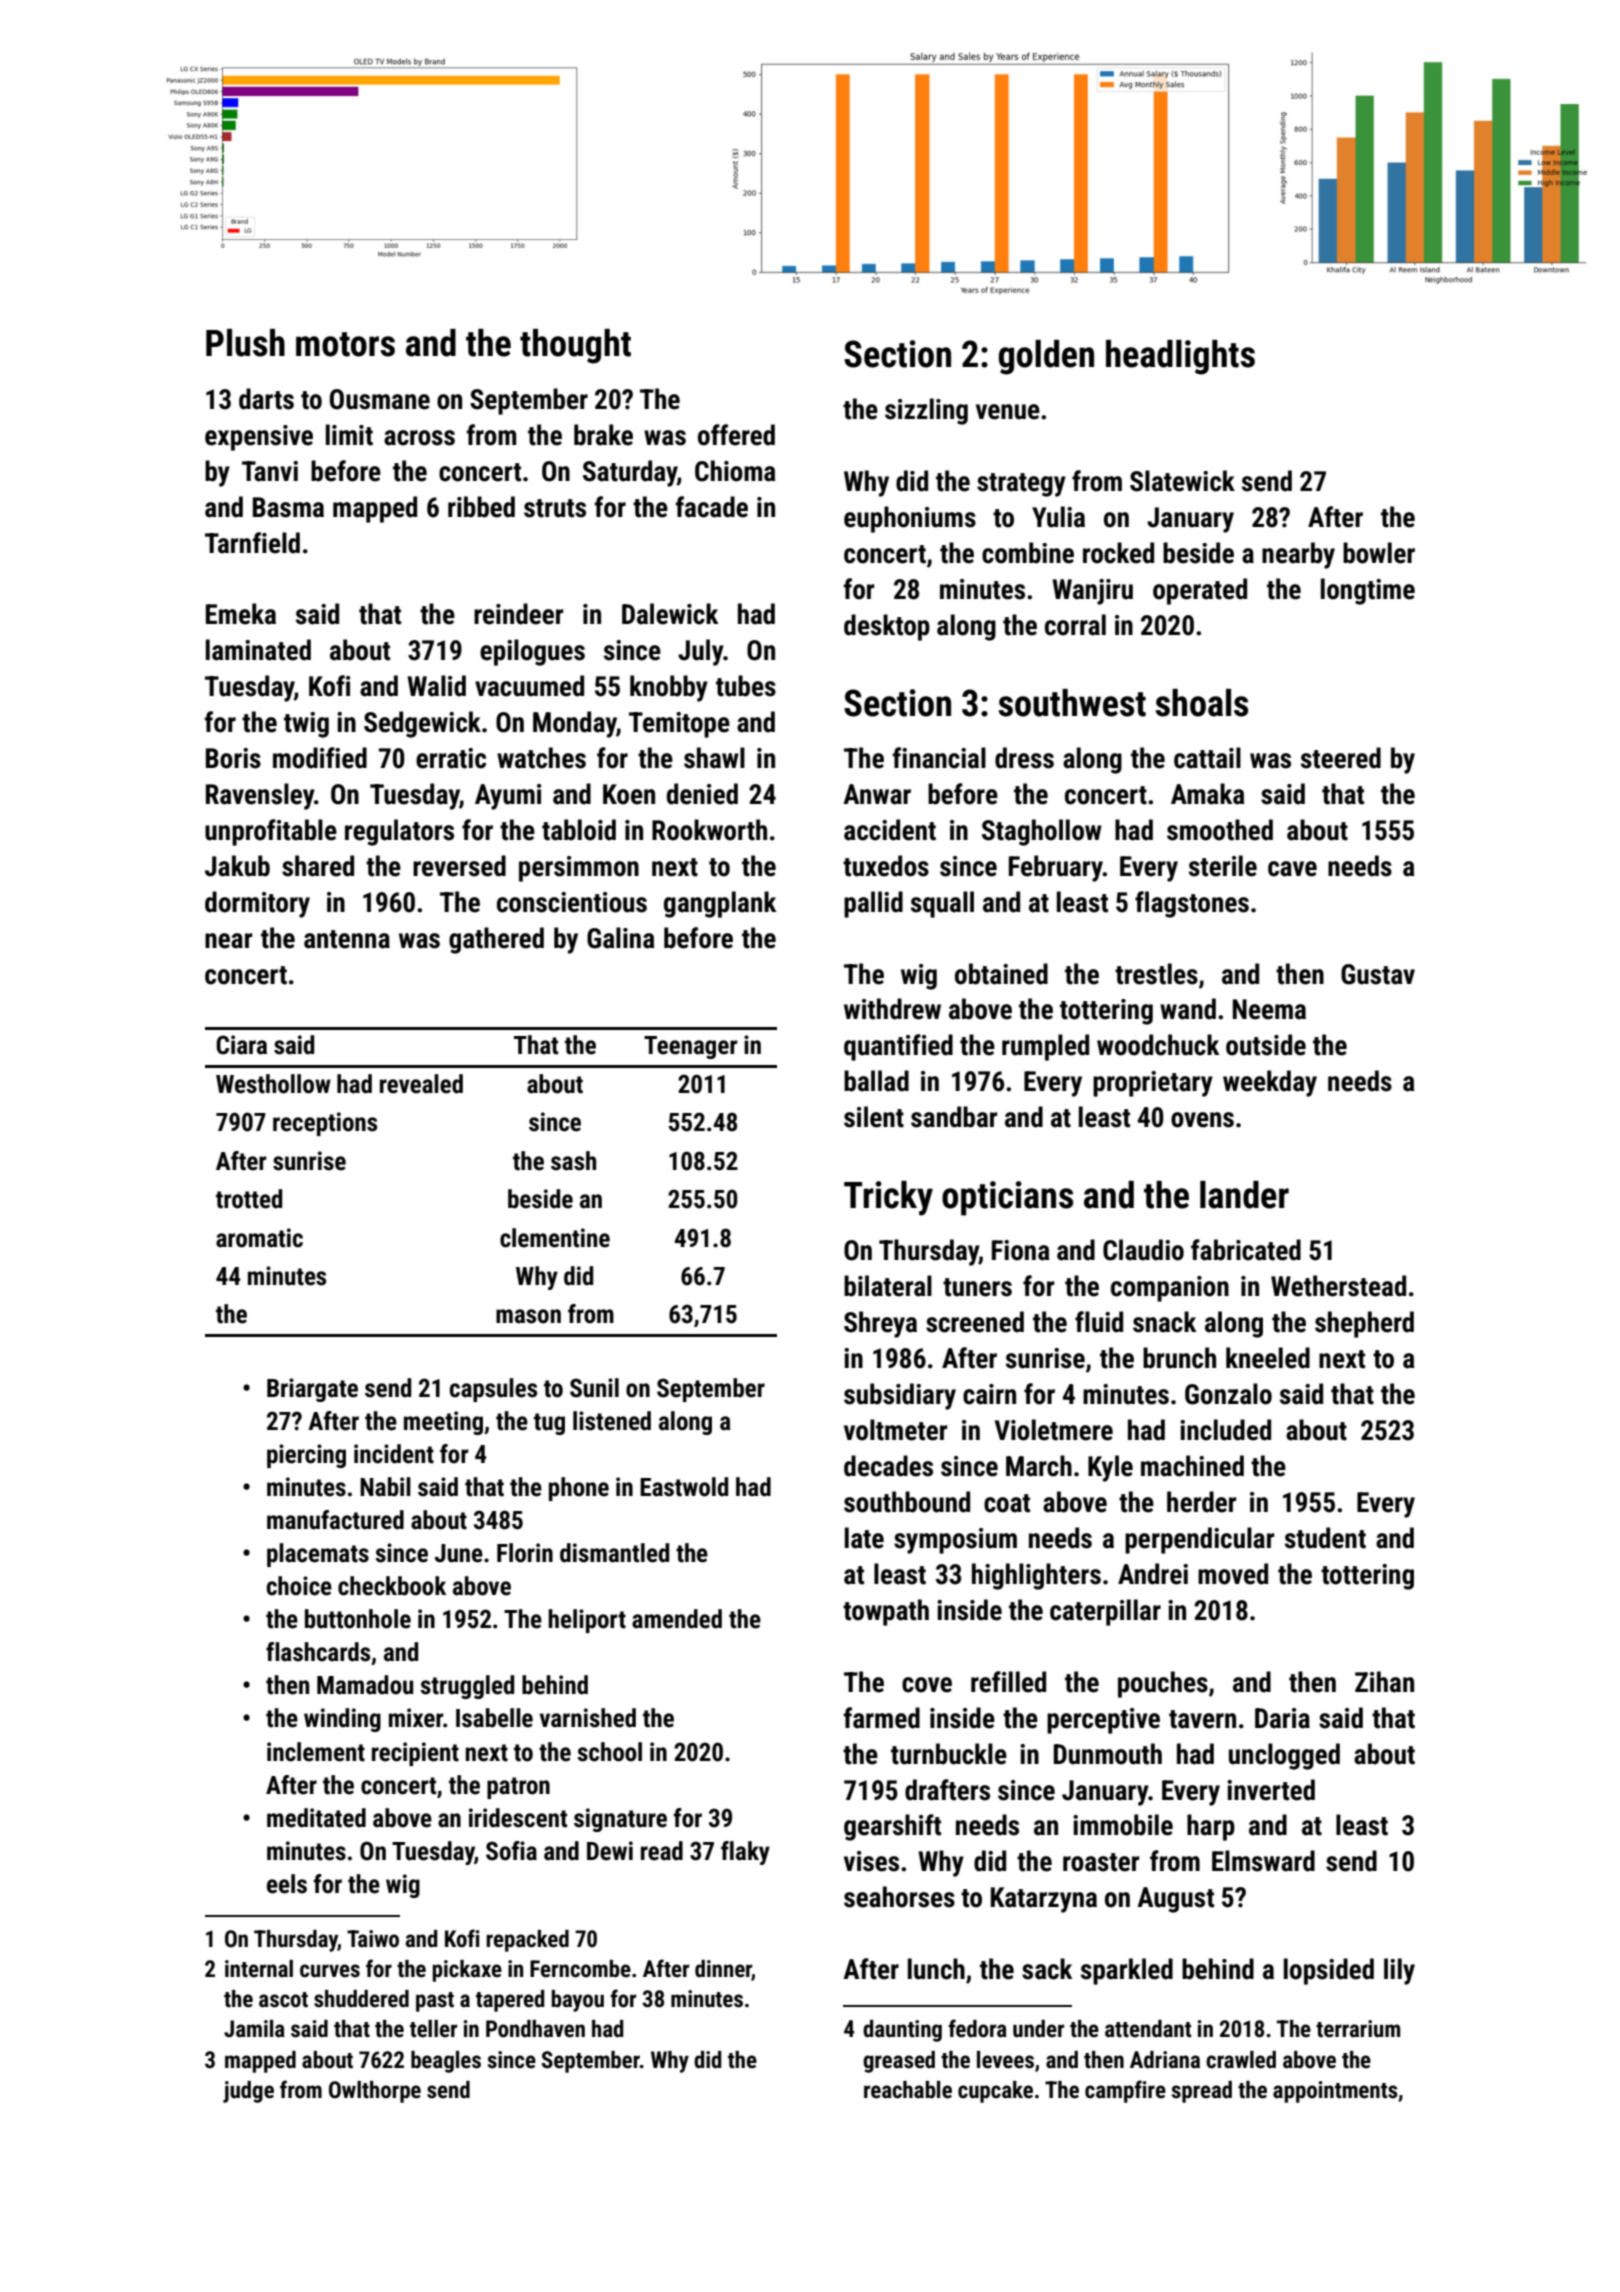 This screenshot has height=2292, width=1620. Describe the element at coordinates (373, 1939) in the screenshot. I see `Taiwo` at that location.
